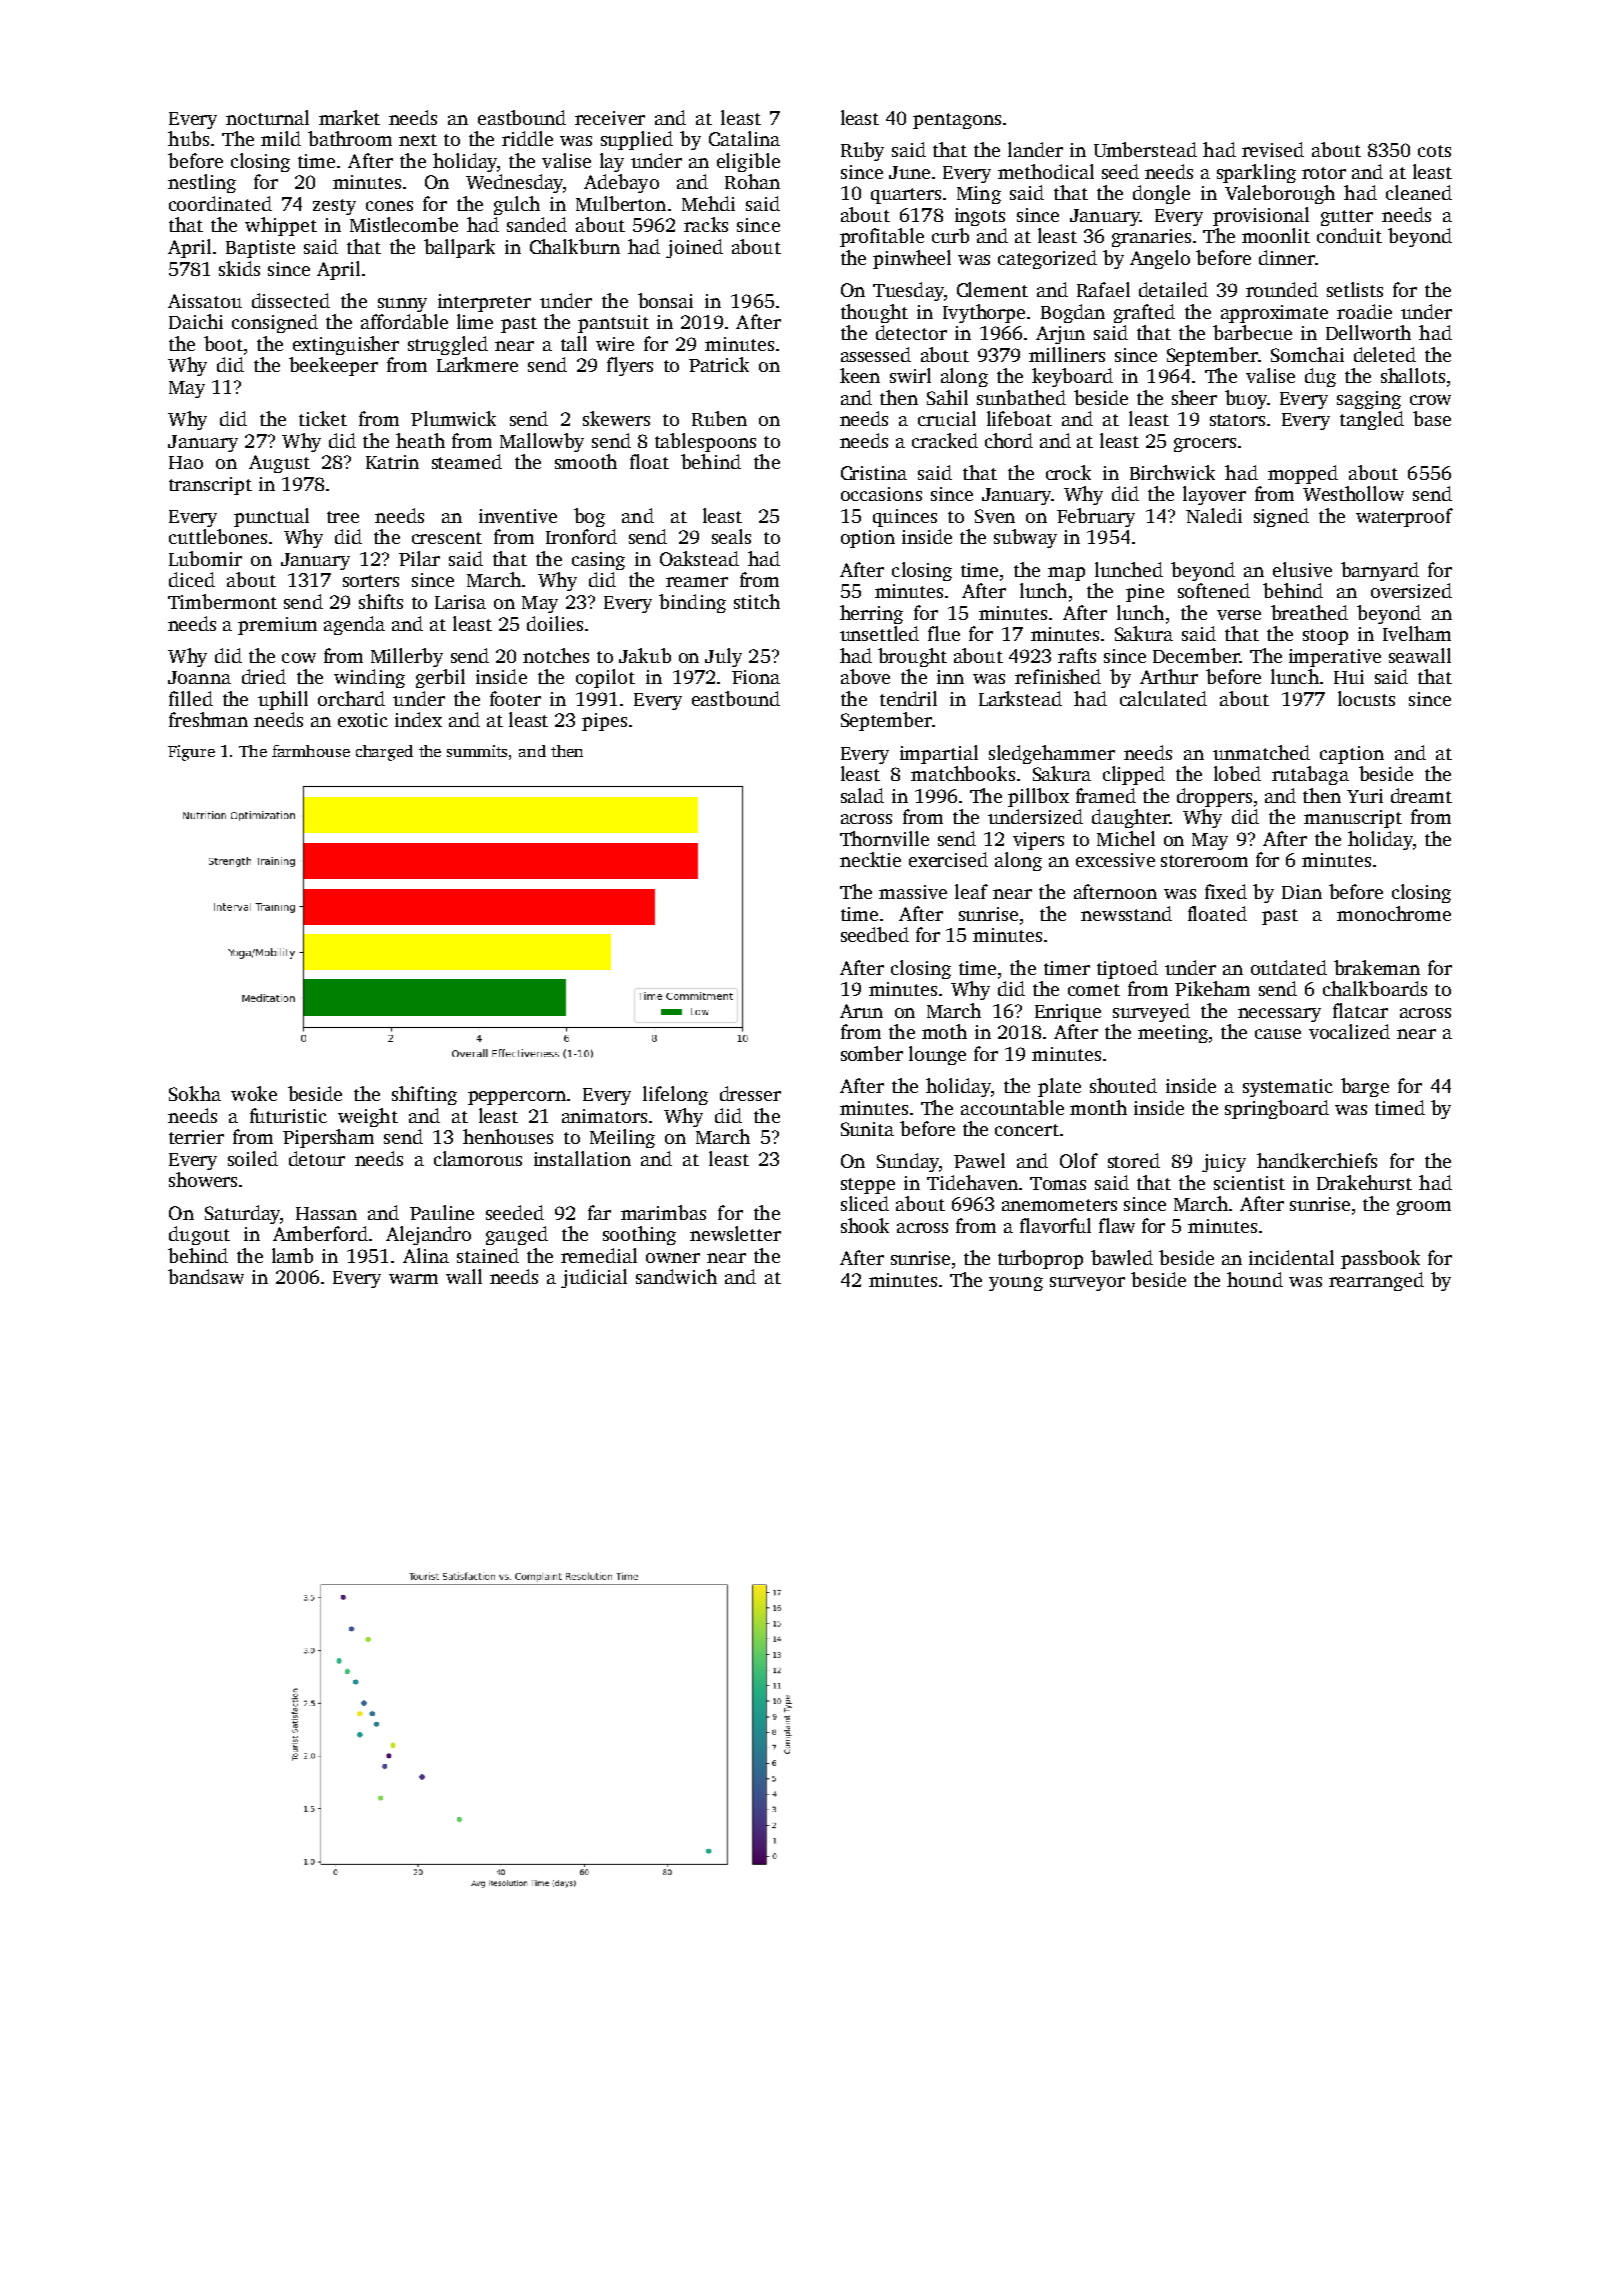  I want to click on moth, so click(944, 1031).
